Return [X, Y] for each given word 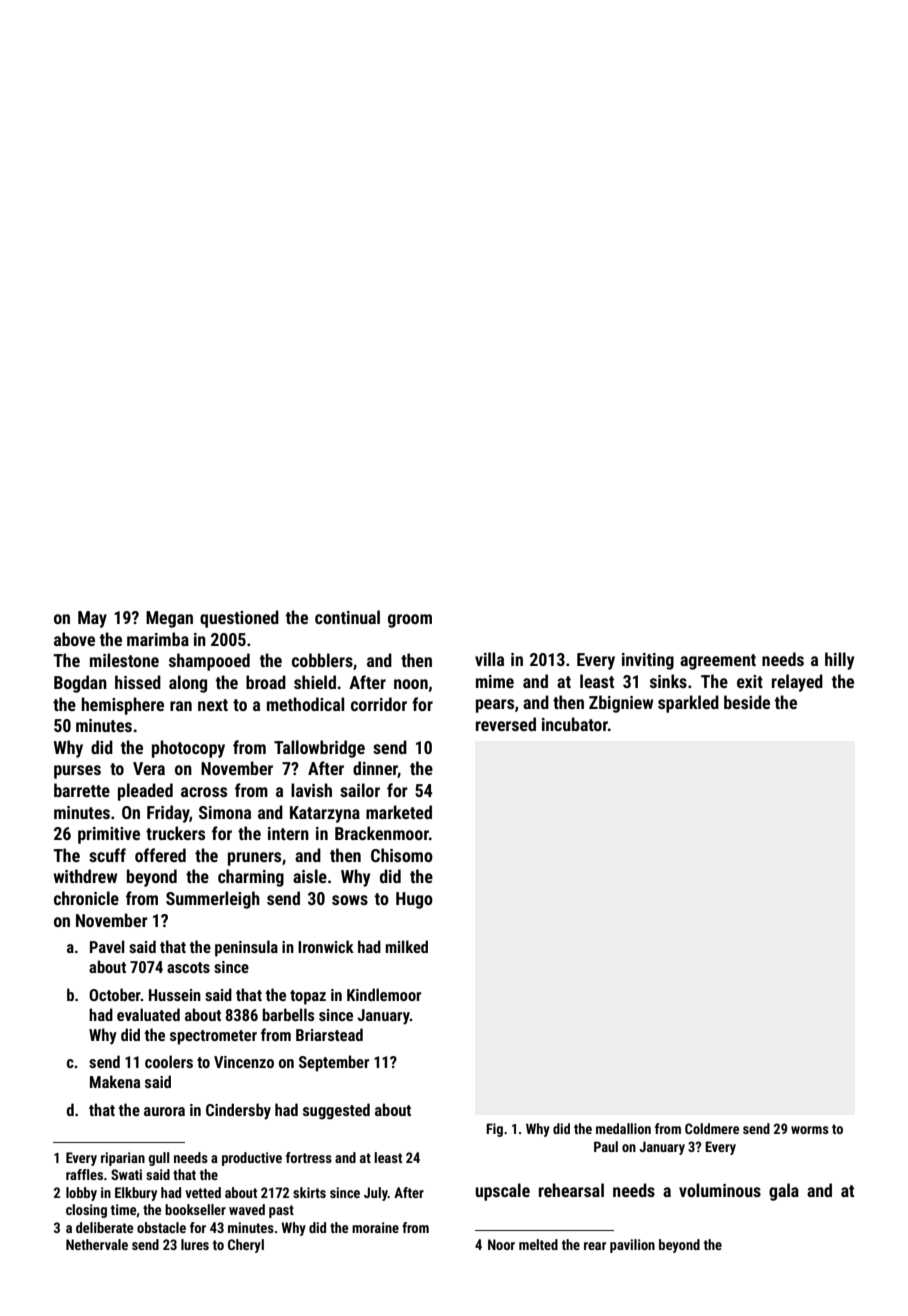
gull [158, 1159]
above [74, 639]
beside [747, 702]
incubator [575, 724]
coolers [169, 1061]
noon [411, 684]
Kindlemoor [384, 994]
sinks [668, 681]
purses [77, 772]
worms [810, 1130]
